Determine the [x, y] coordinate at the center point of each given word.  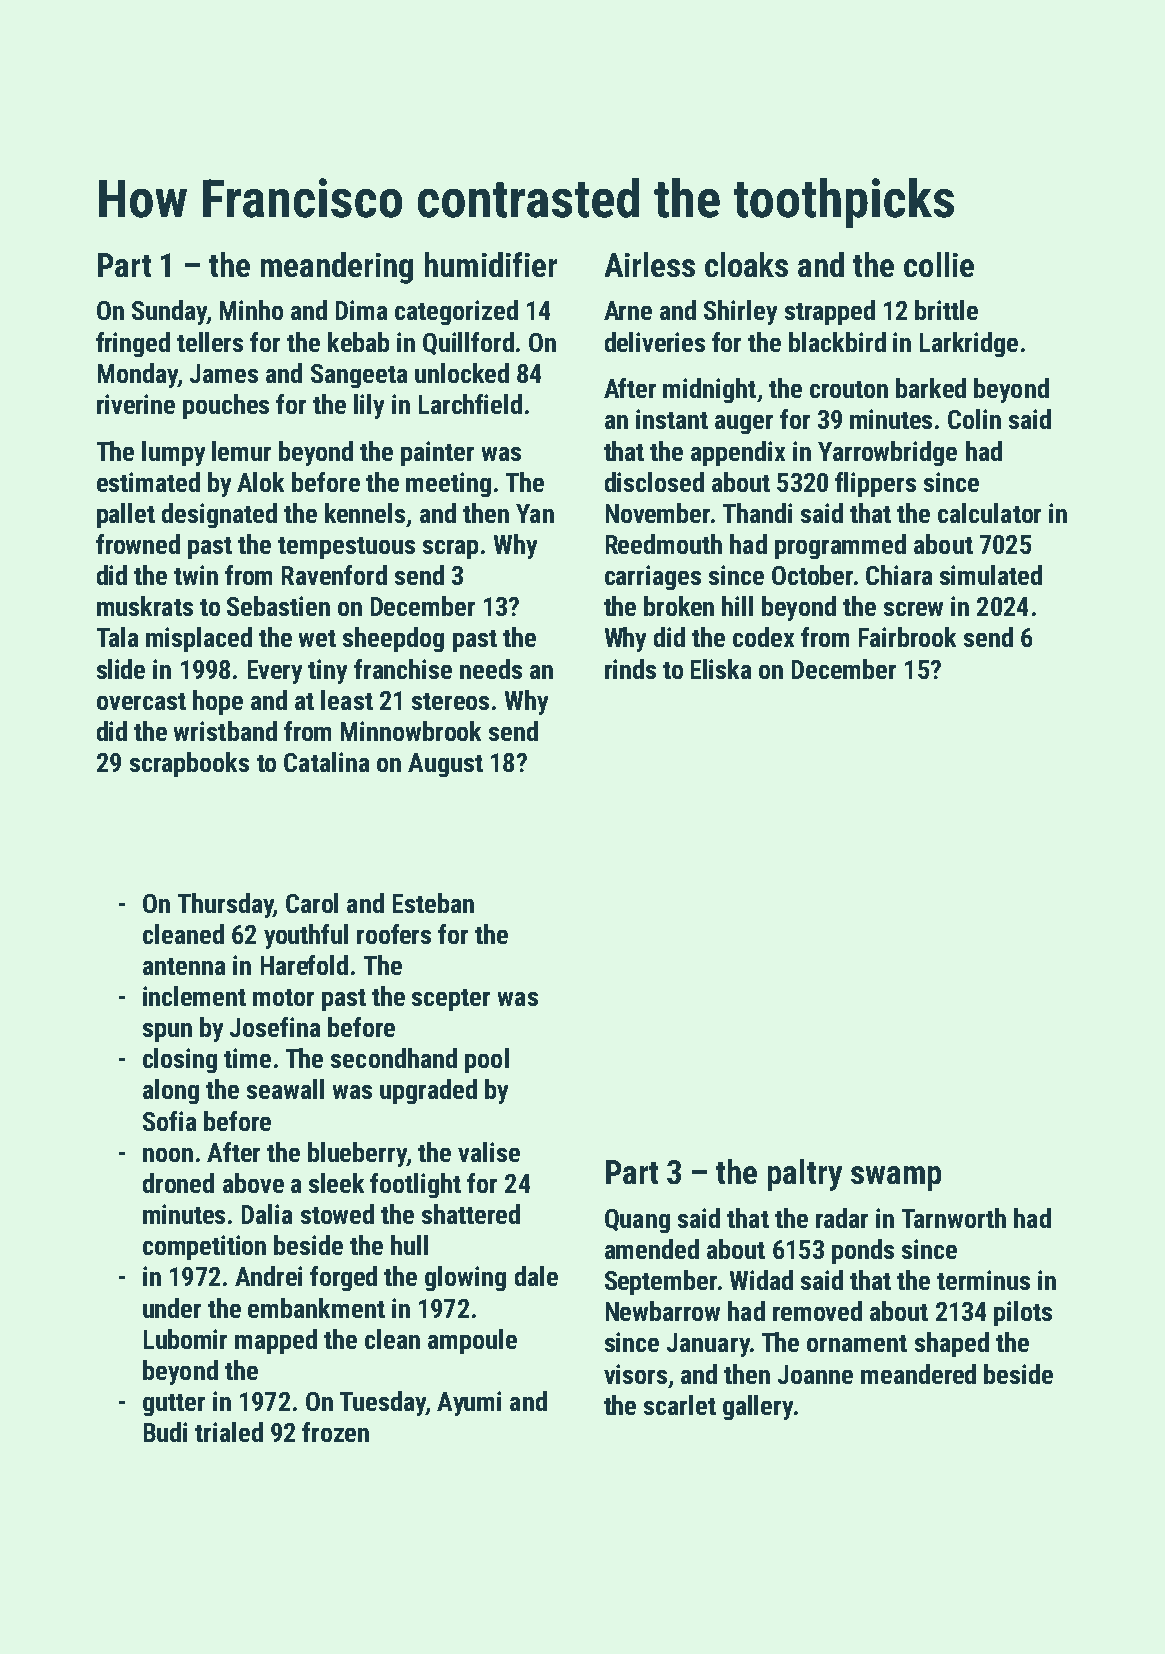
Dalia [267, 1214]
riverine [136, 404]
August [445, 765]
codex [763, 637]
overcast [141, 701]
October [812, 575]
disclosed [654, 482]
